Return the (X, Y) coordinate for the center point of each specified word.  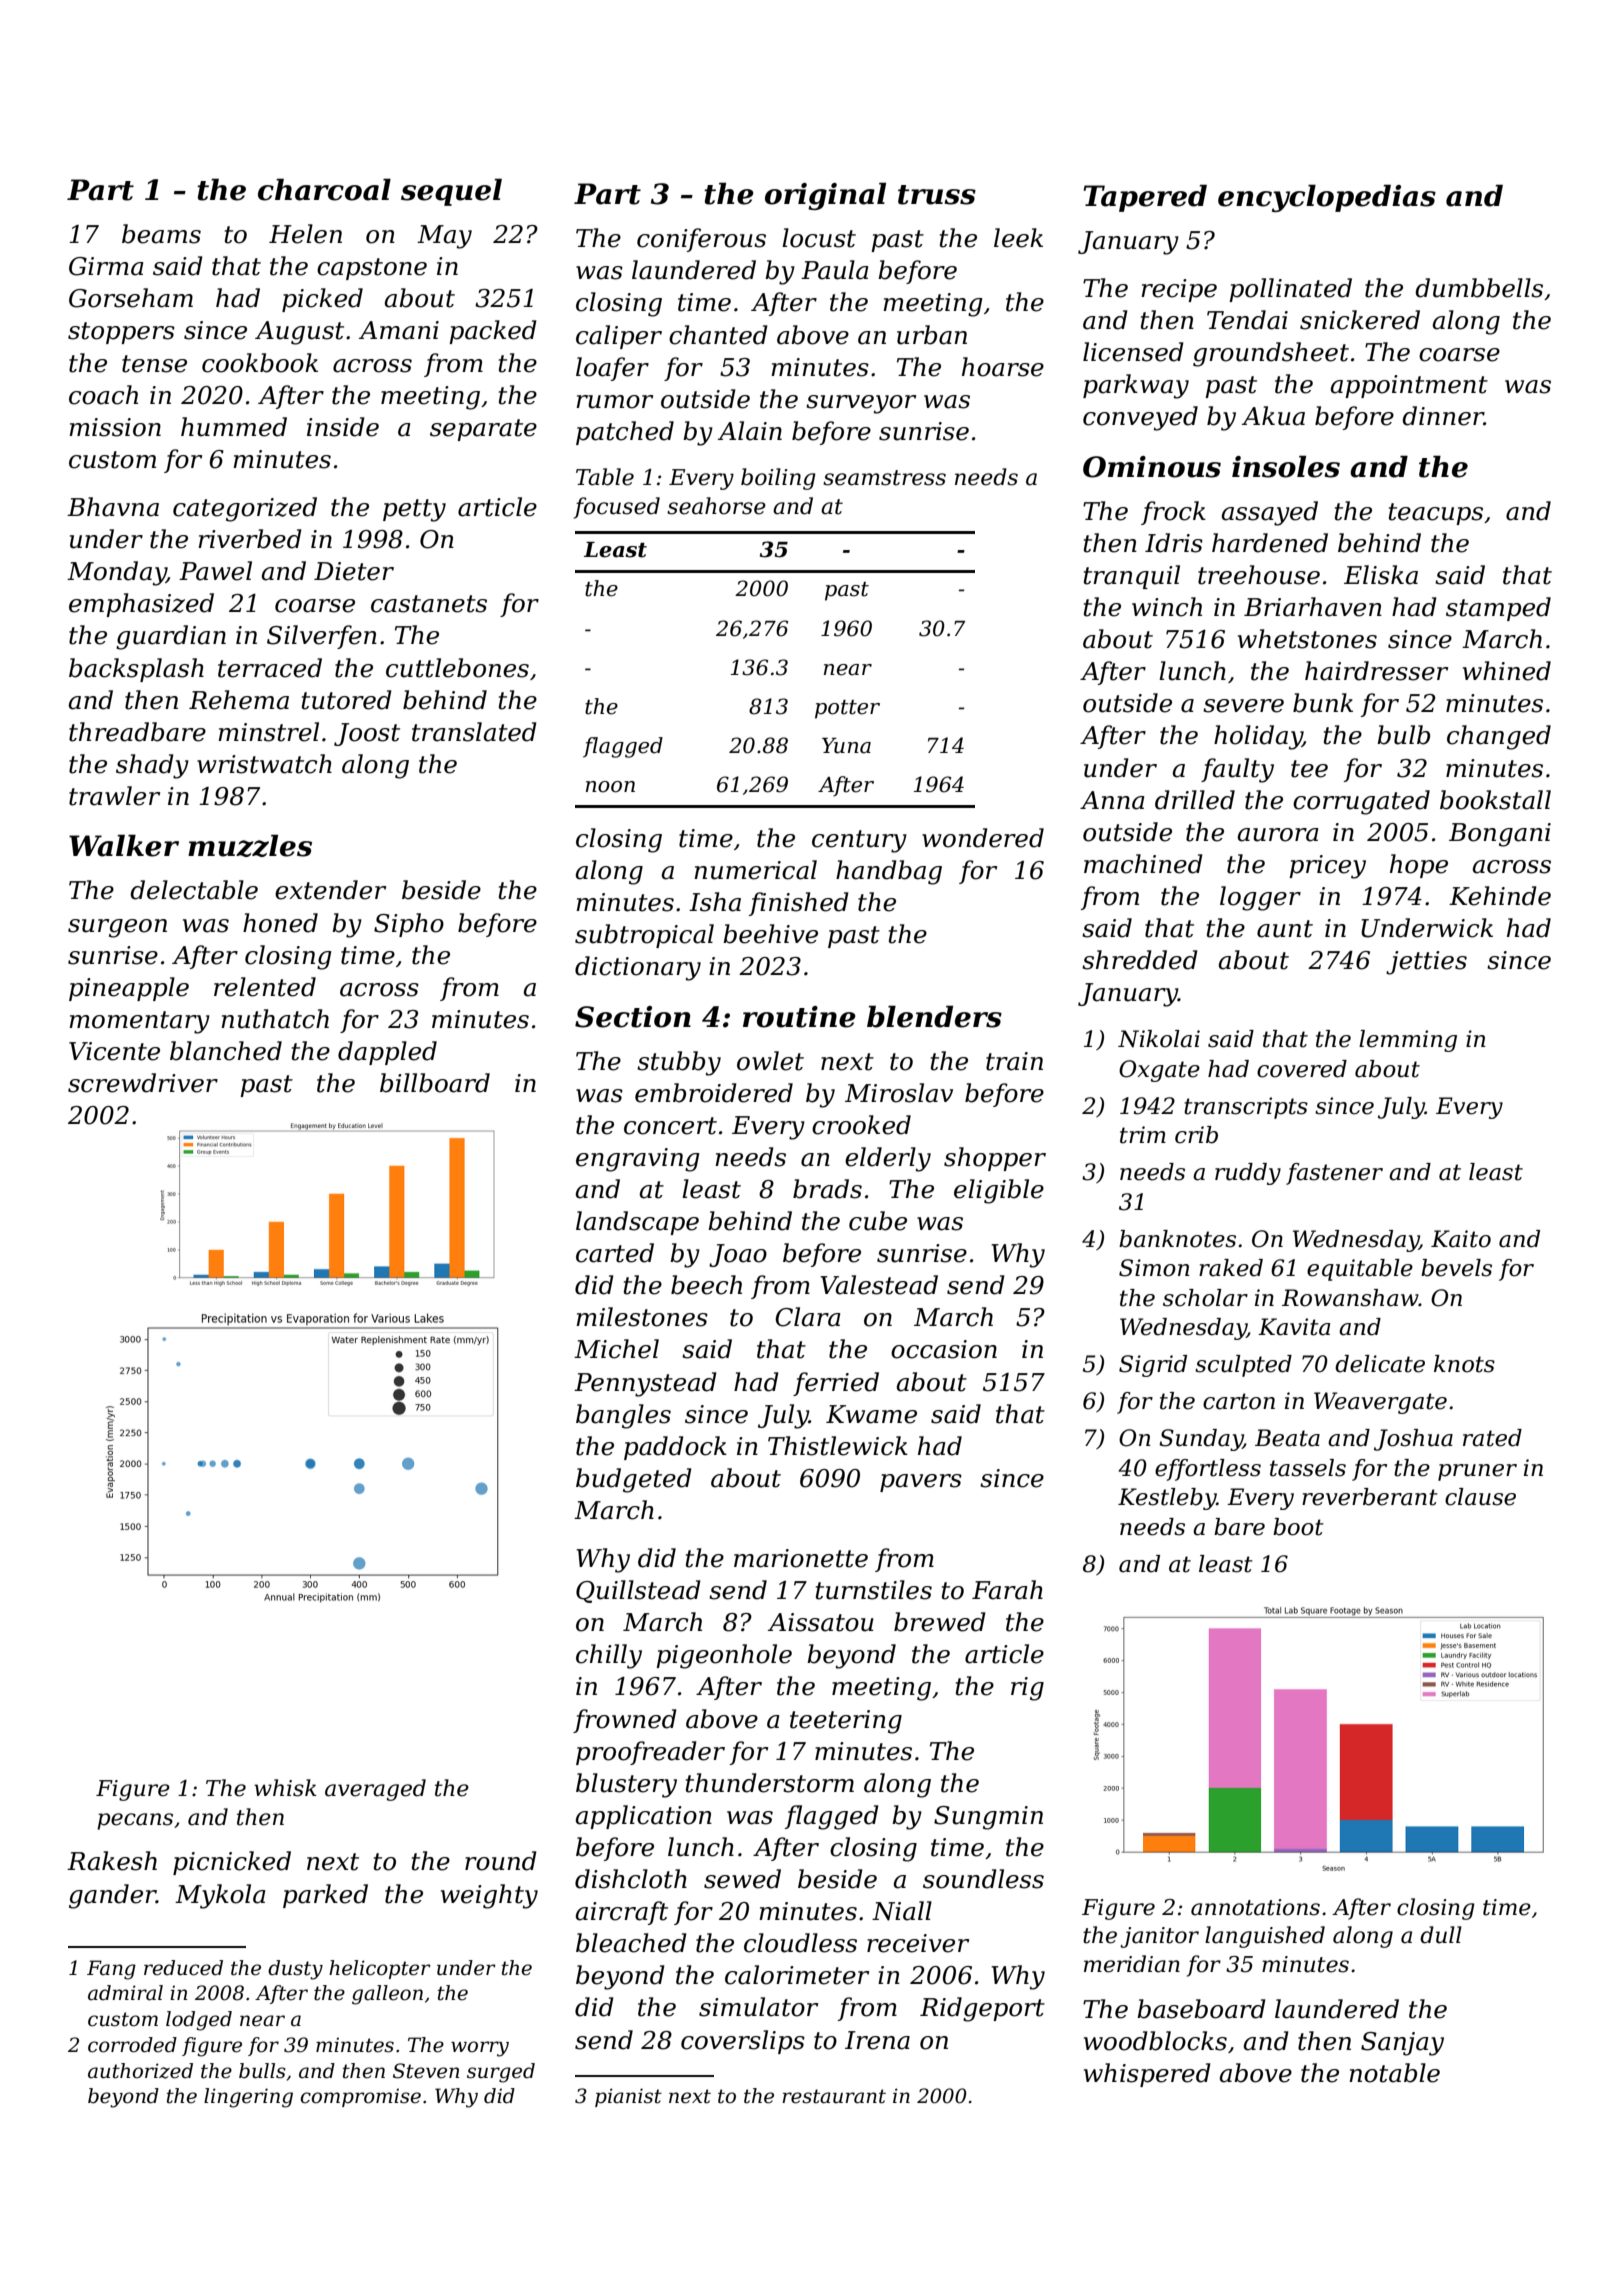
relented (265, 987)
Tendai (1247, 320)
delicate (1380, 1364)
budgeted (634, 1480)
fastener (1334, 1174)
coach (103, 395)
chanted (718, 335)
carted (615, 1253)
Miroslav (899, 1093)
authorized (140, 2071)
